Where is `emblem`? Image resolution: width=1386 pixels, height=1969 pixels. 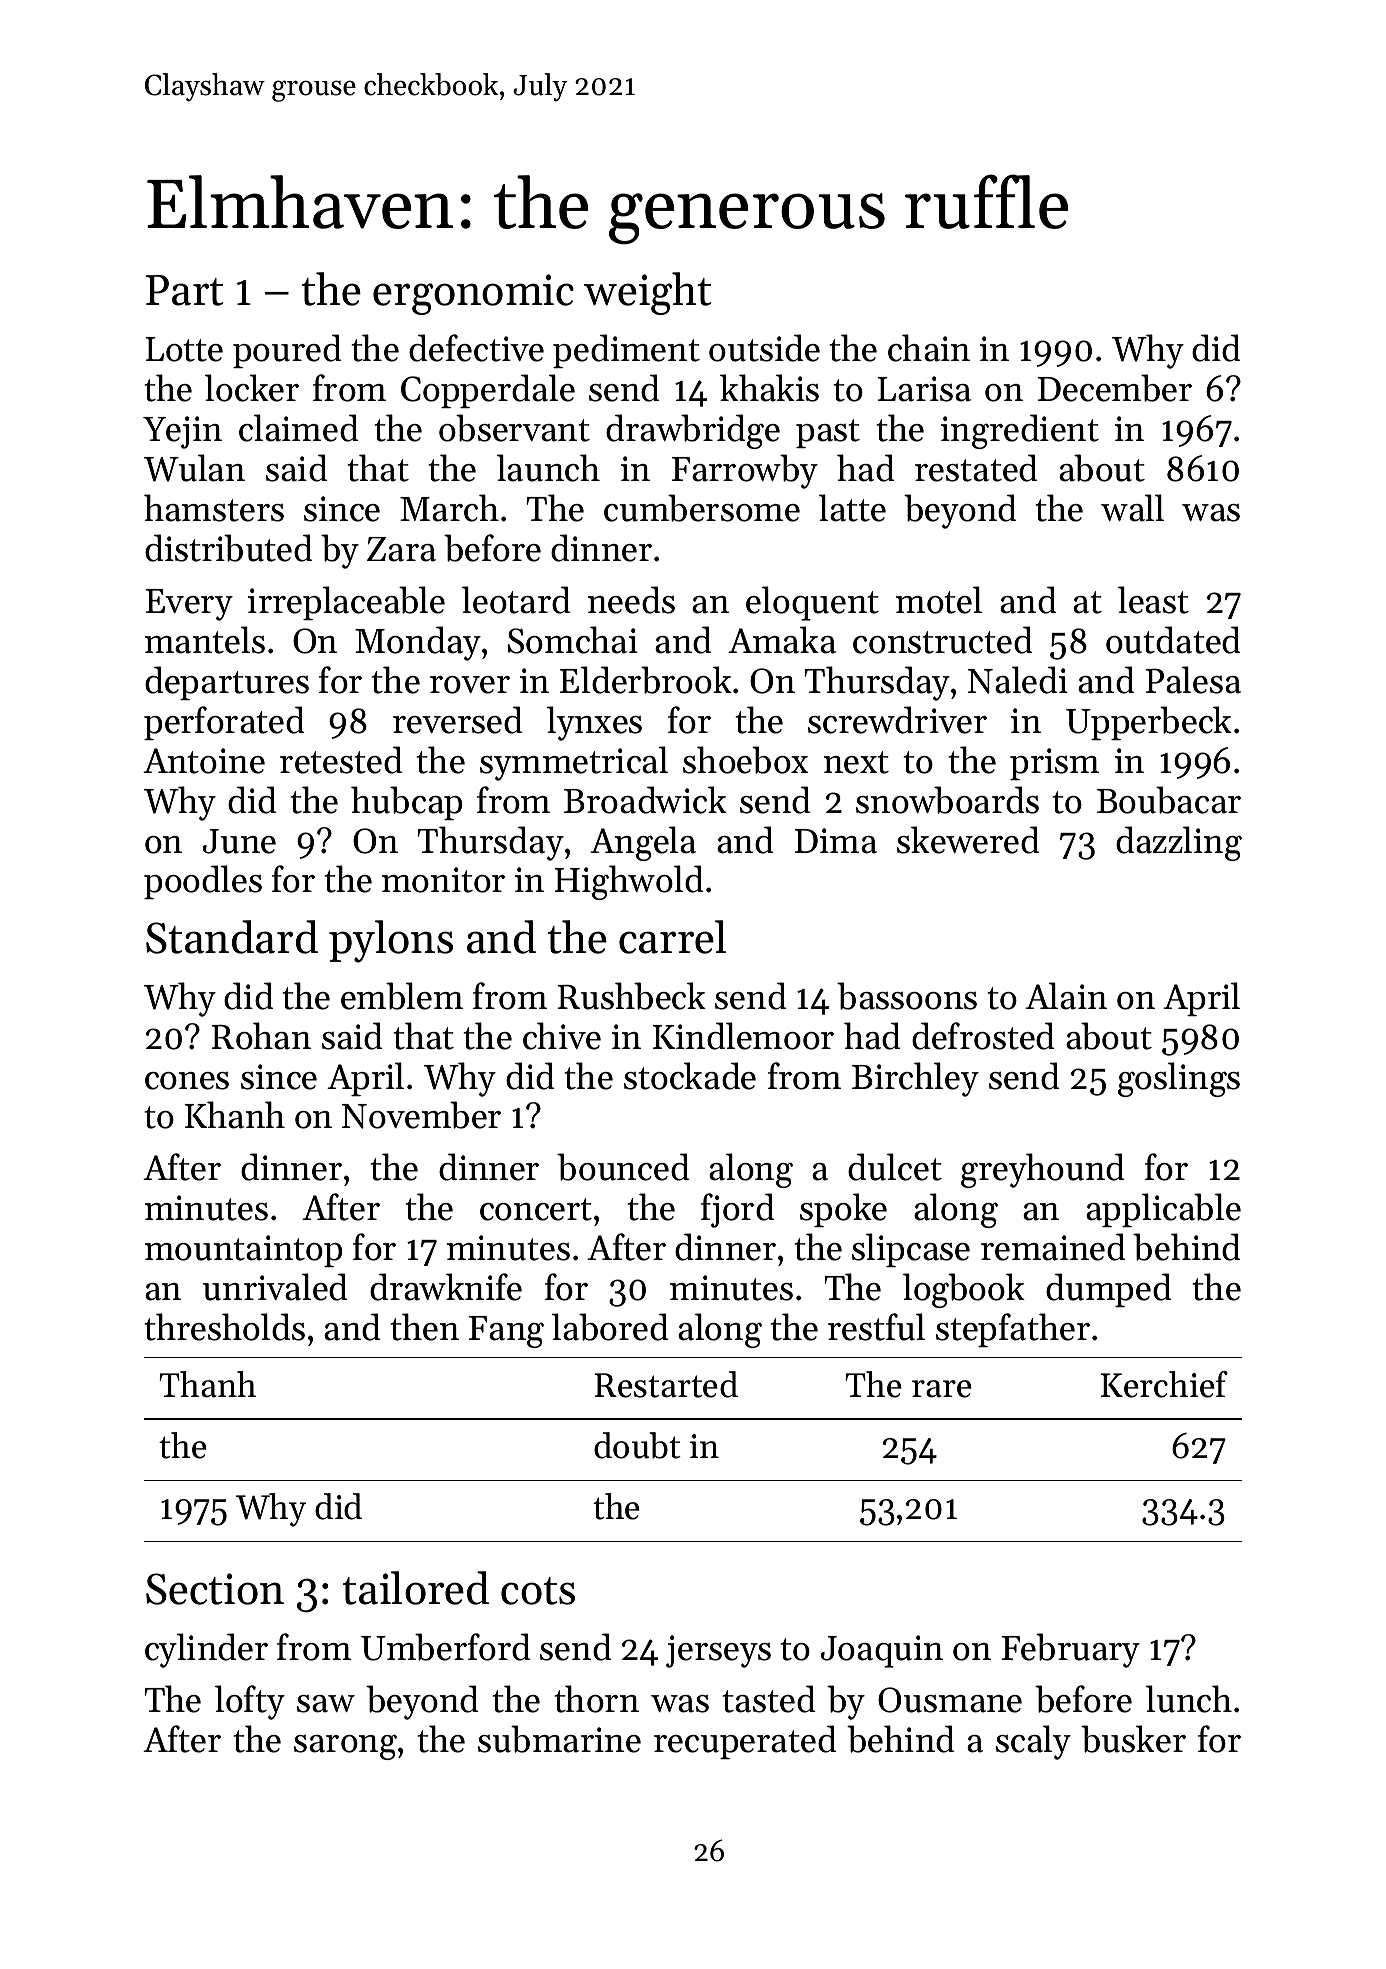
emblem is located at coordinates (402, 996).
